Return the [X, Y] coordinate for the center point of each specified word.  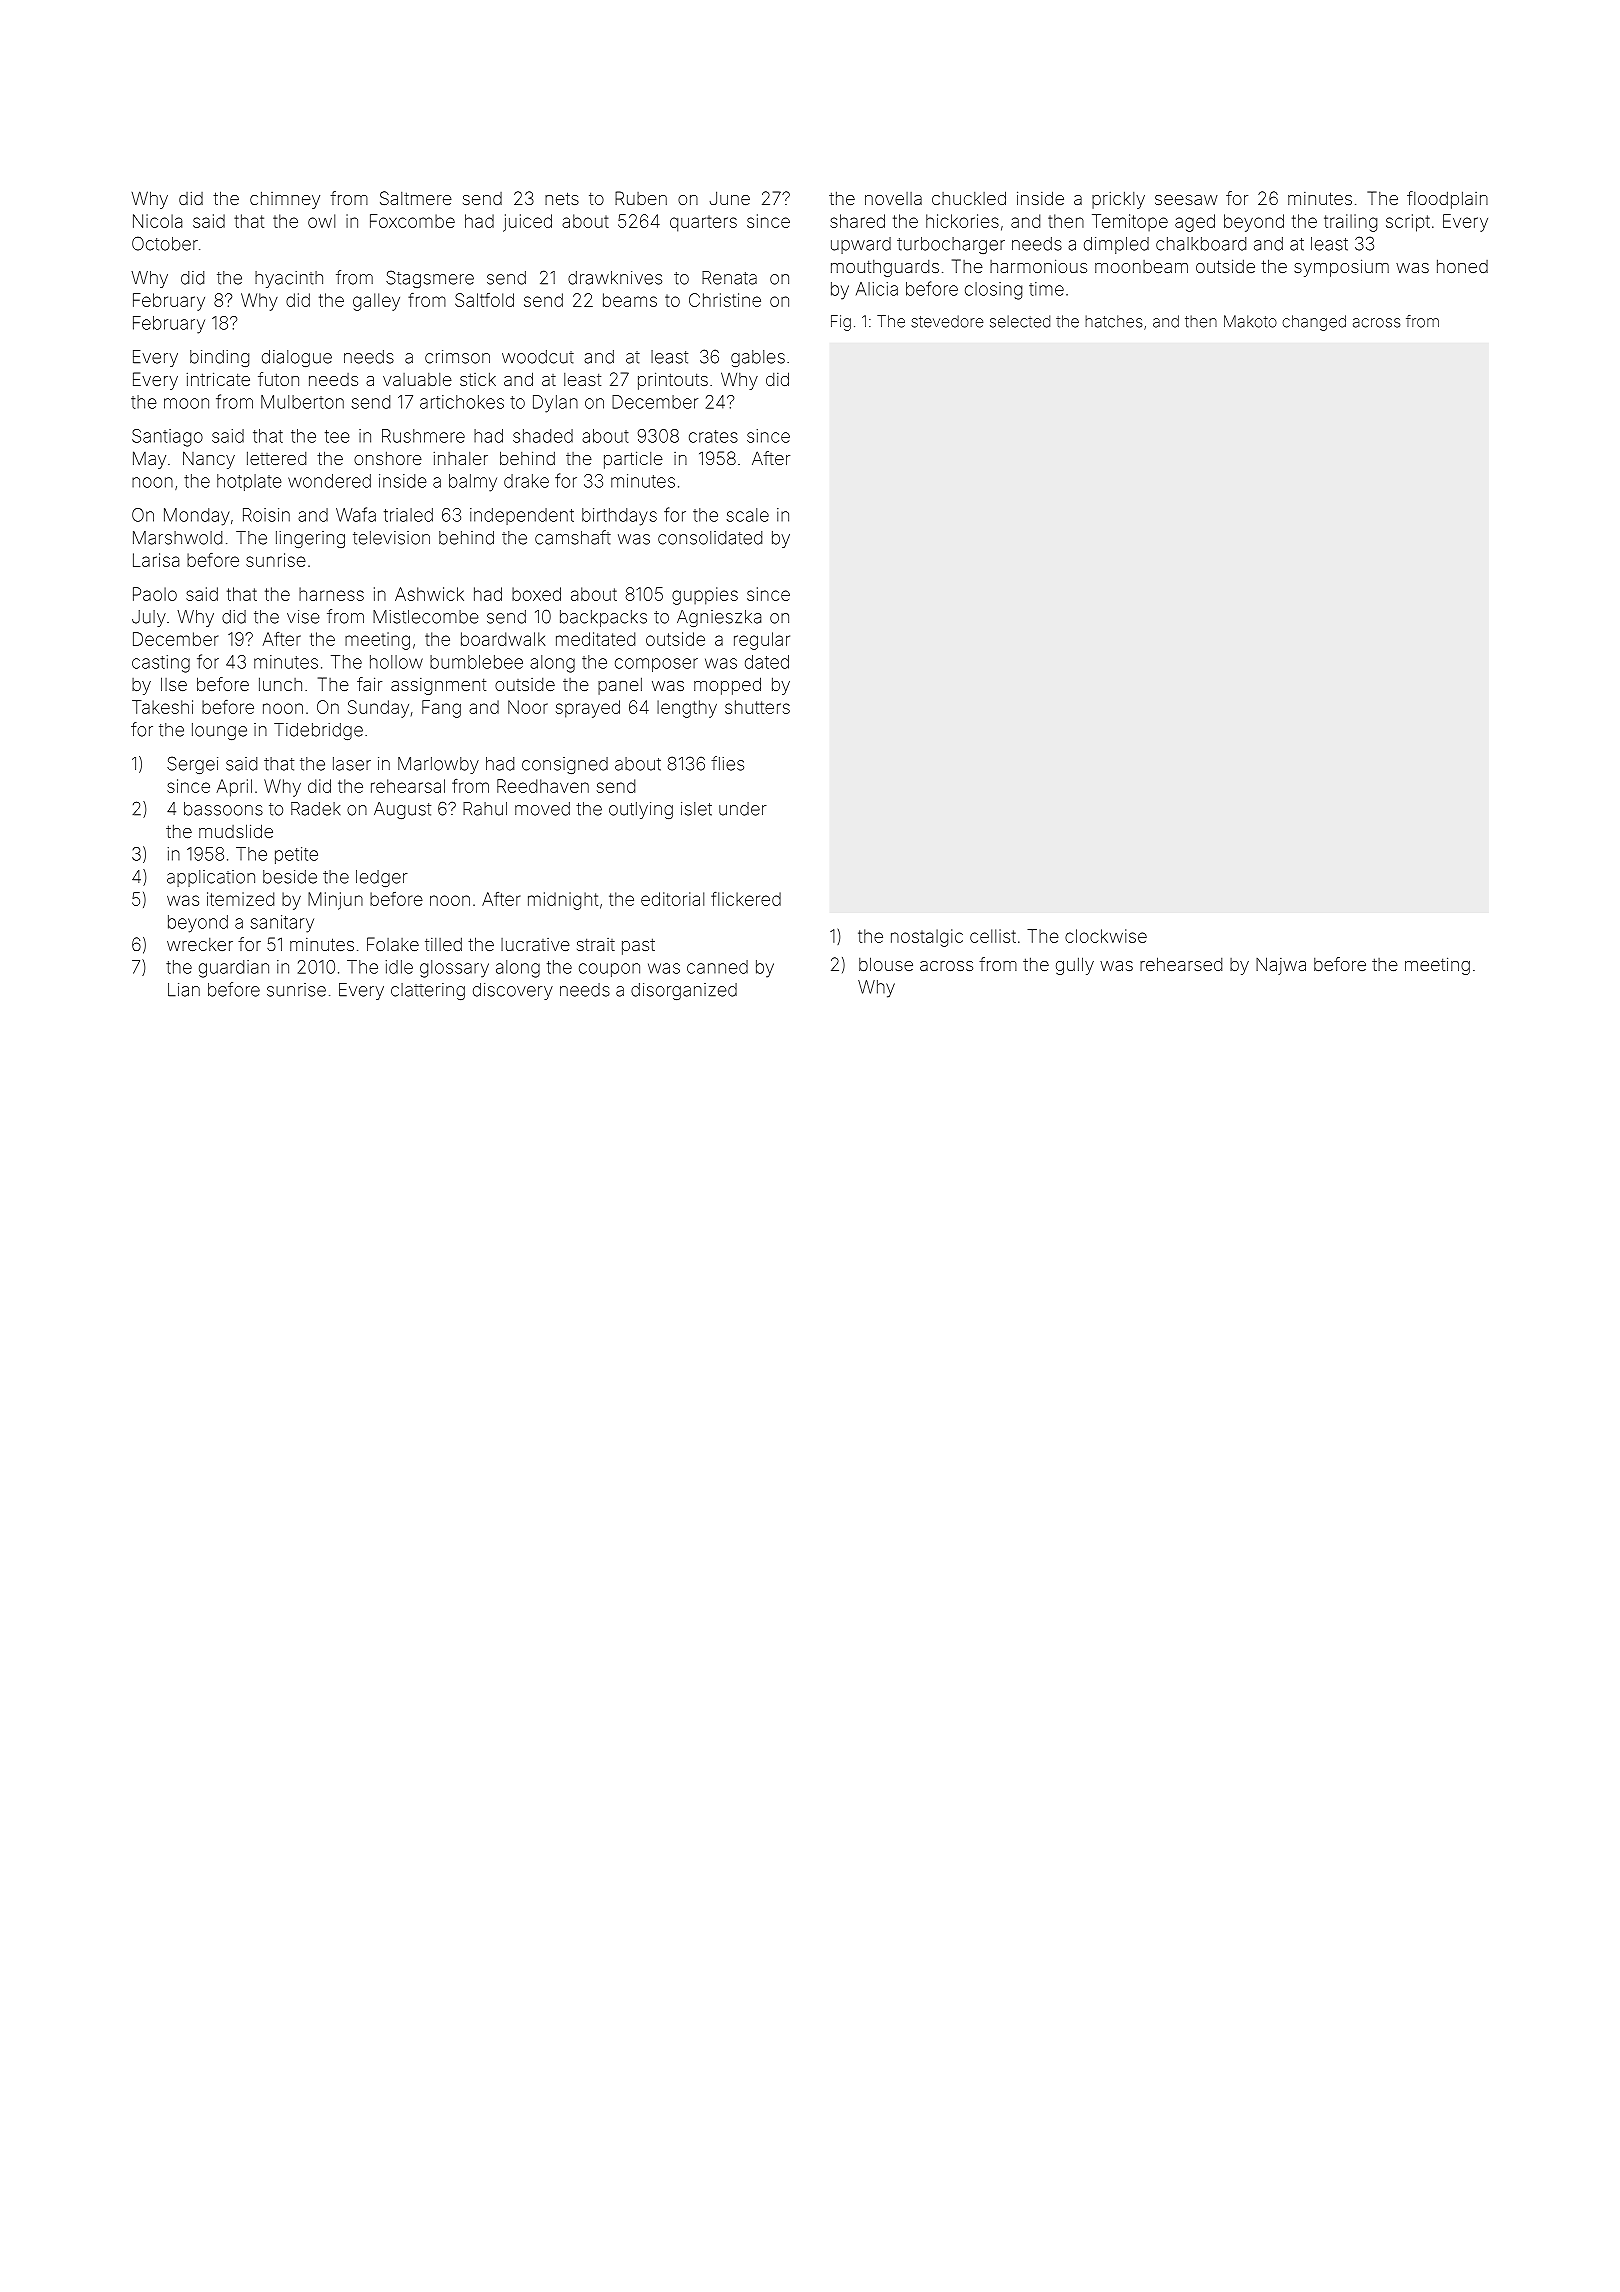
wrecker [200, 944]
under [743, 809]
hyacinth [289, 279]
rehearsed [1181, 964]
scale [748, 515]
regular [762, 641]
